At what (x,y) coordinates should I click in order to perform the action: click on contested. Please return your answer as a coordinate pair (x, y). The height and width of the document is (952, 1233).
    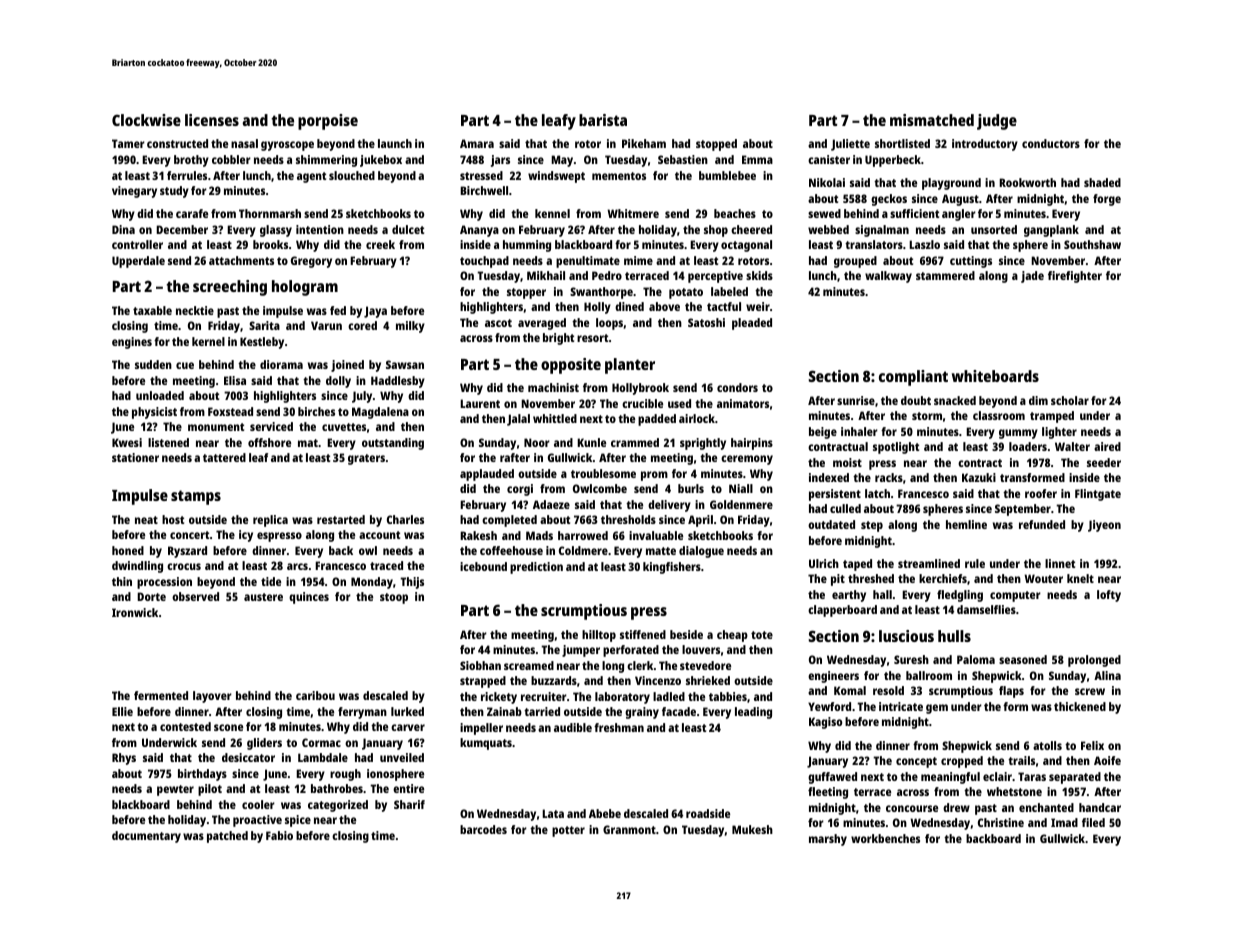
    Looking at the image, I should click on (185, 726).
